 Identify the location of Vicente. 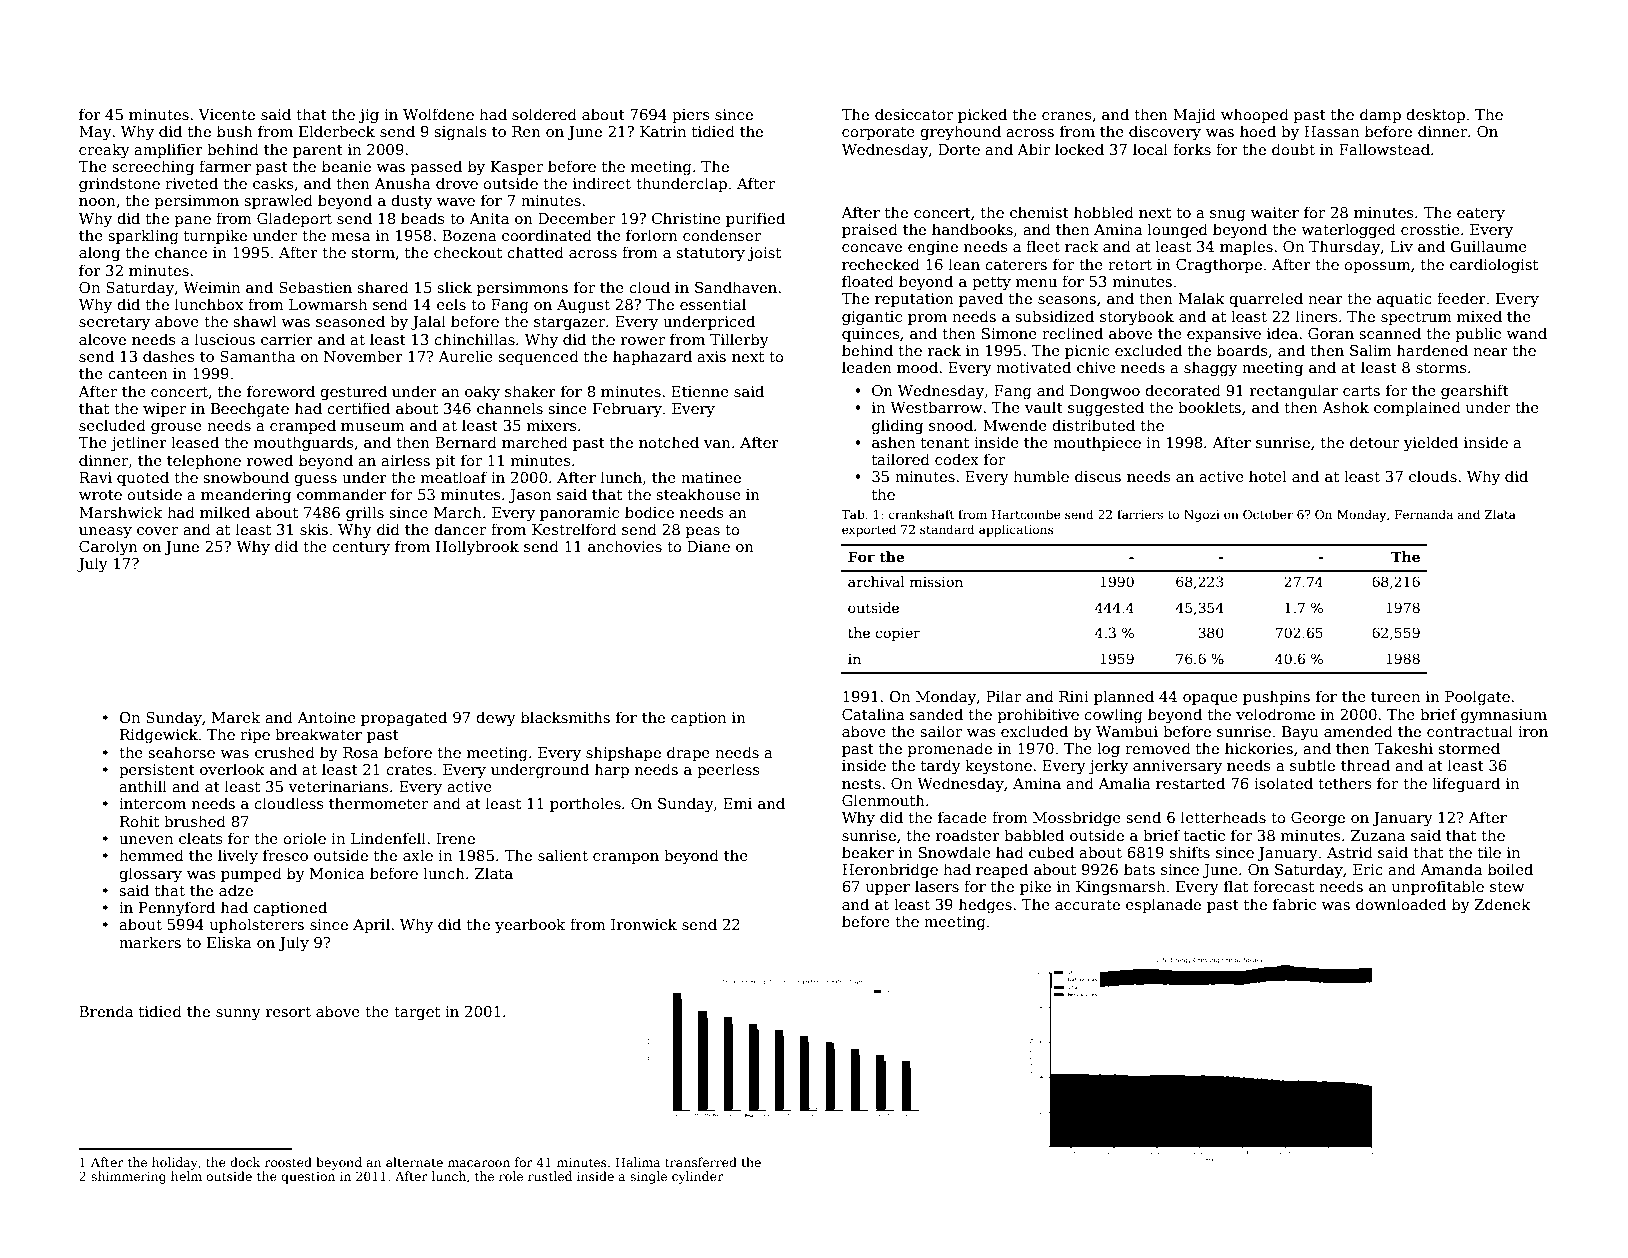
(226, 114).
